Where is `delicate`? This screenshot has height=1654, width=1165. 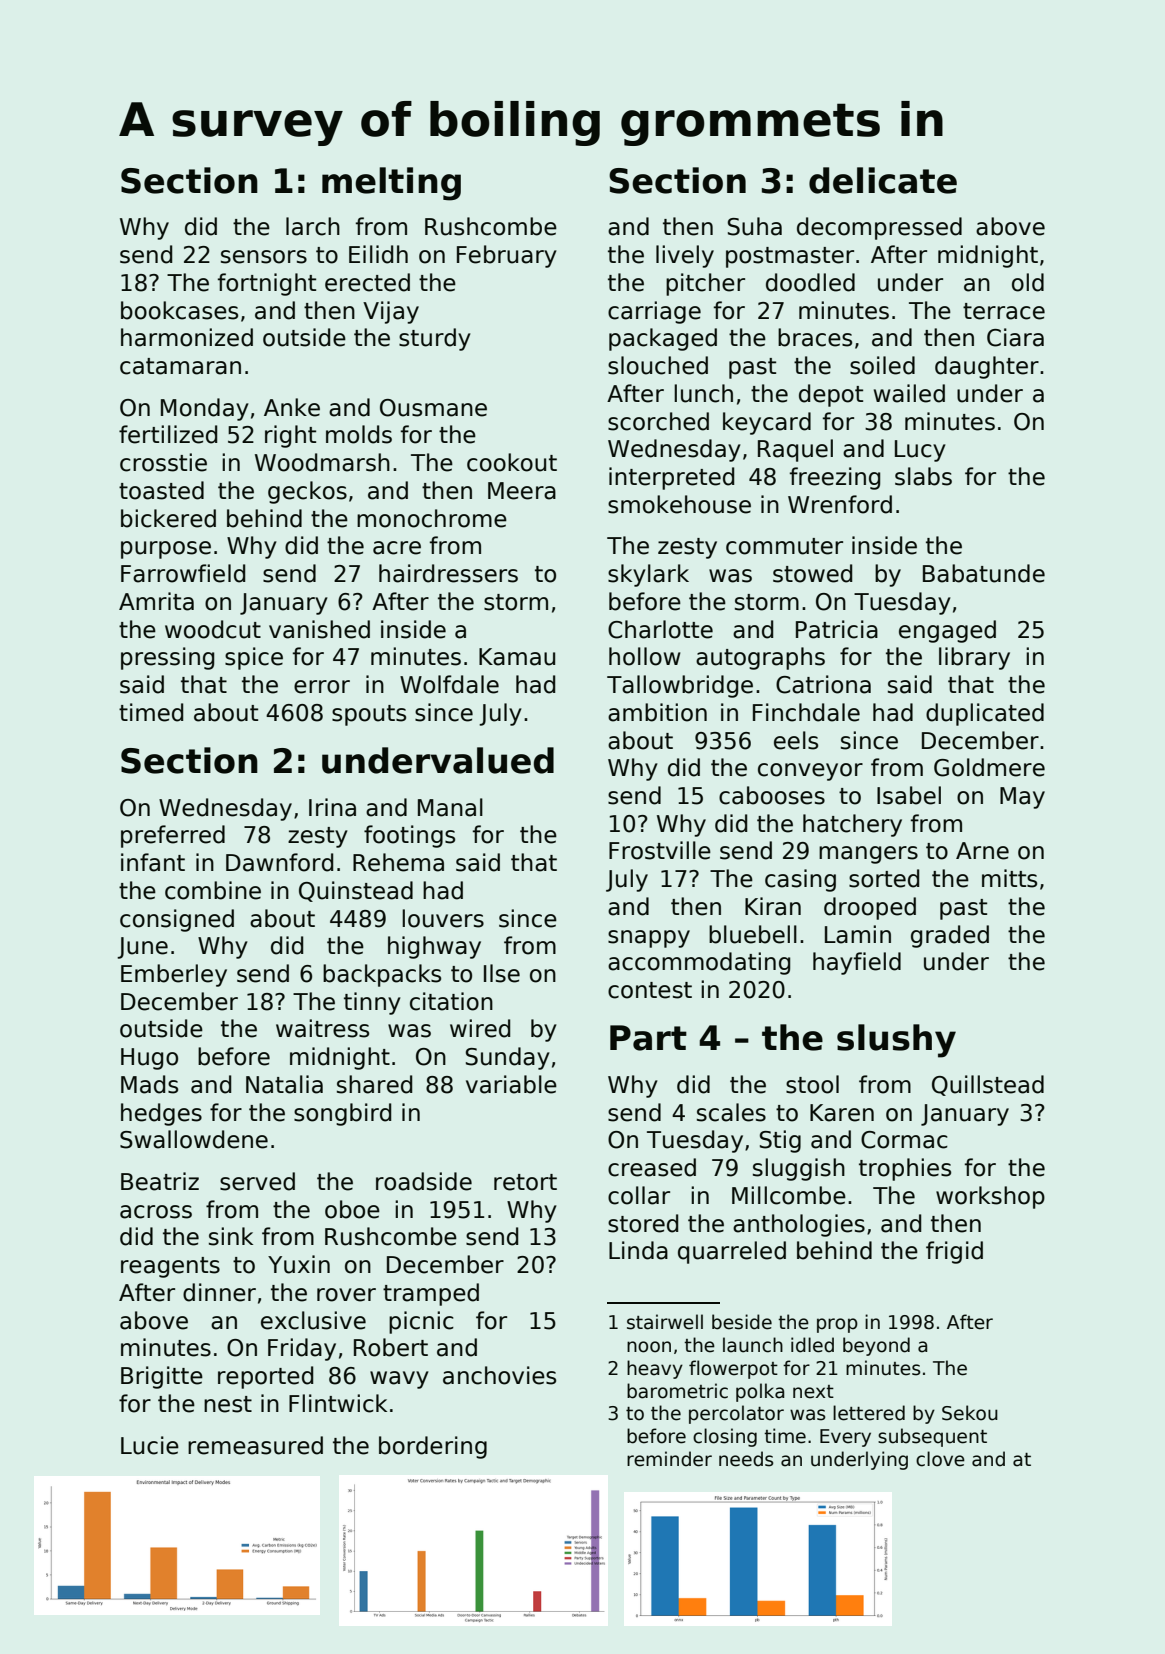
delicate is located at coordinates (883, 180).
